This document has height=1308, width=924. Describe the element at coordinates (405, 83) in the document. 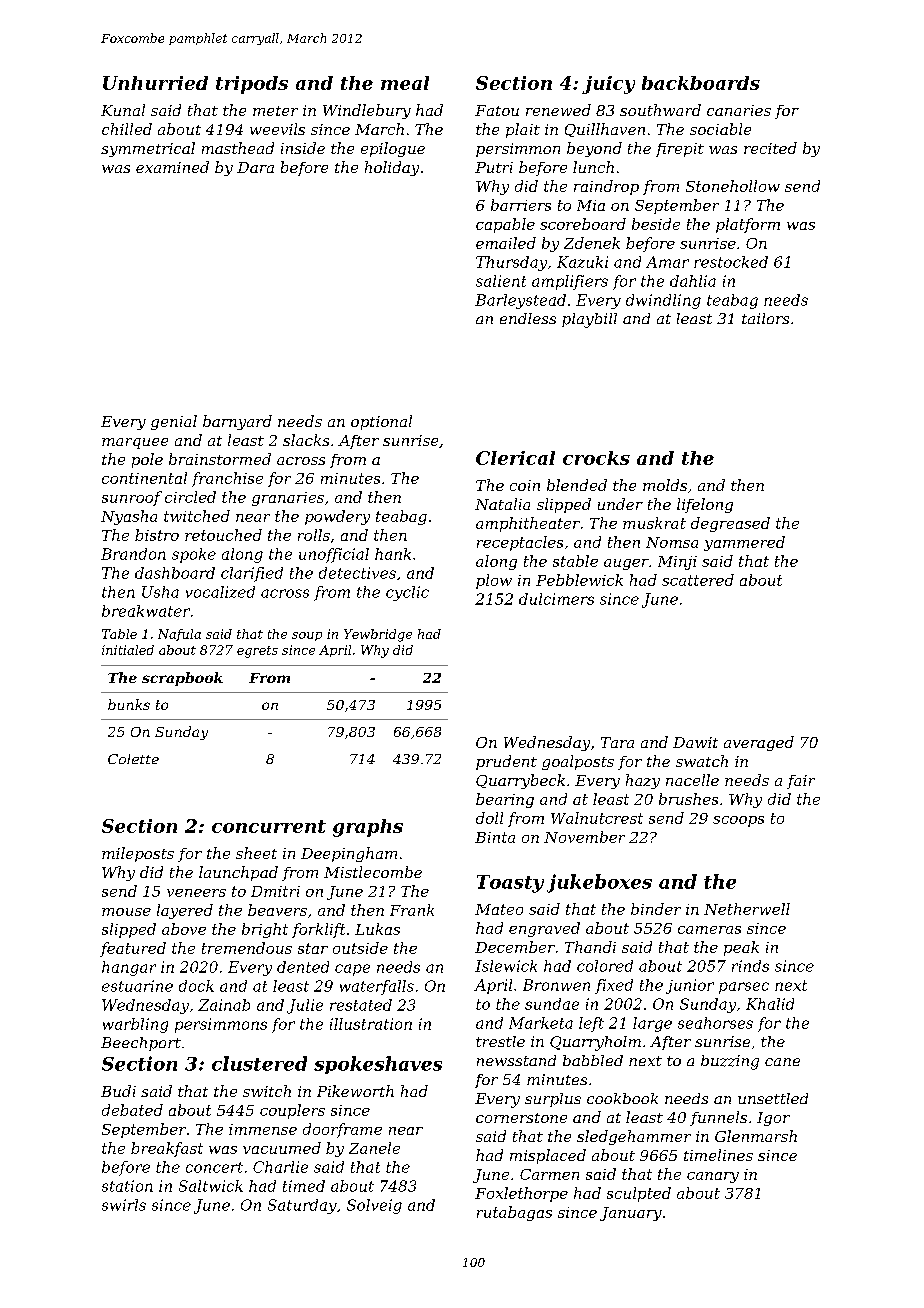

I see `meal` at that location.
